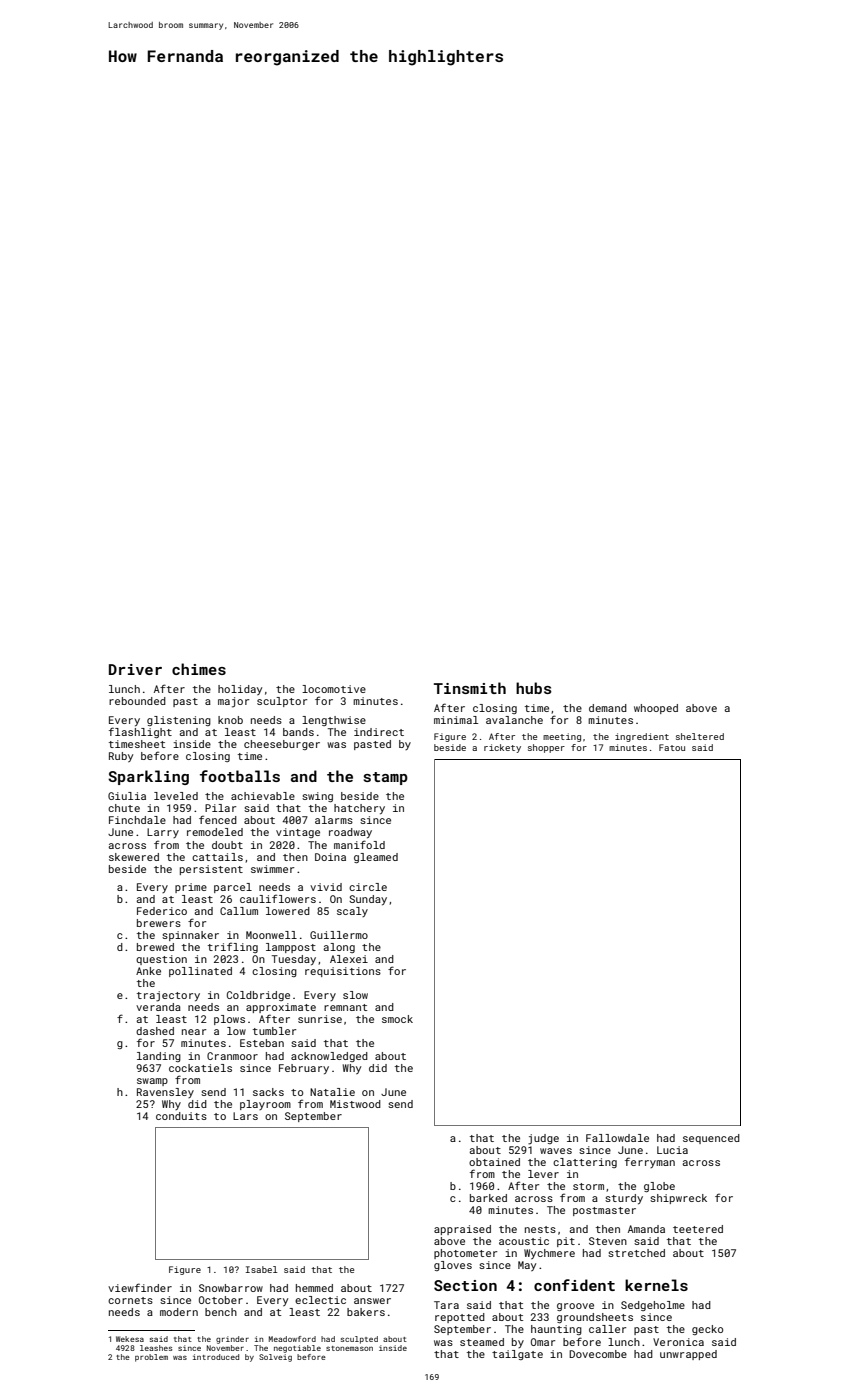 The image size is (849, 1400). What do you see at coordinates (517, 1355) in the screenshot?
I see `tailgate` at bounding box center [517, 1355].
